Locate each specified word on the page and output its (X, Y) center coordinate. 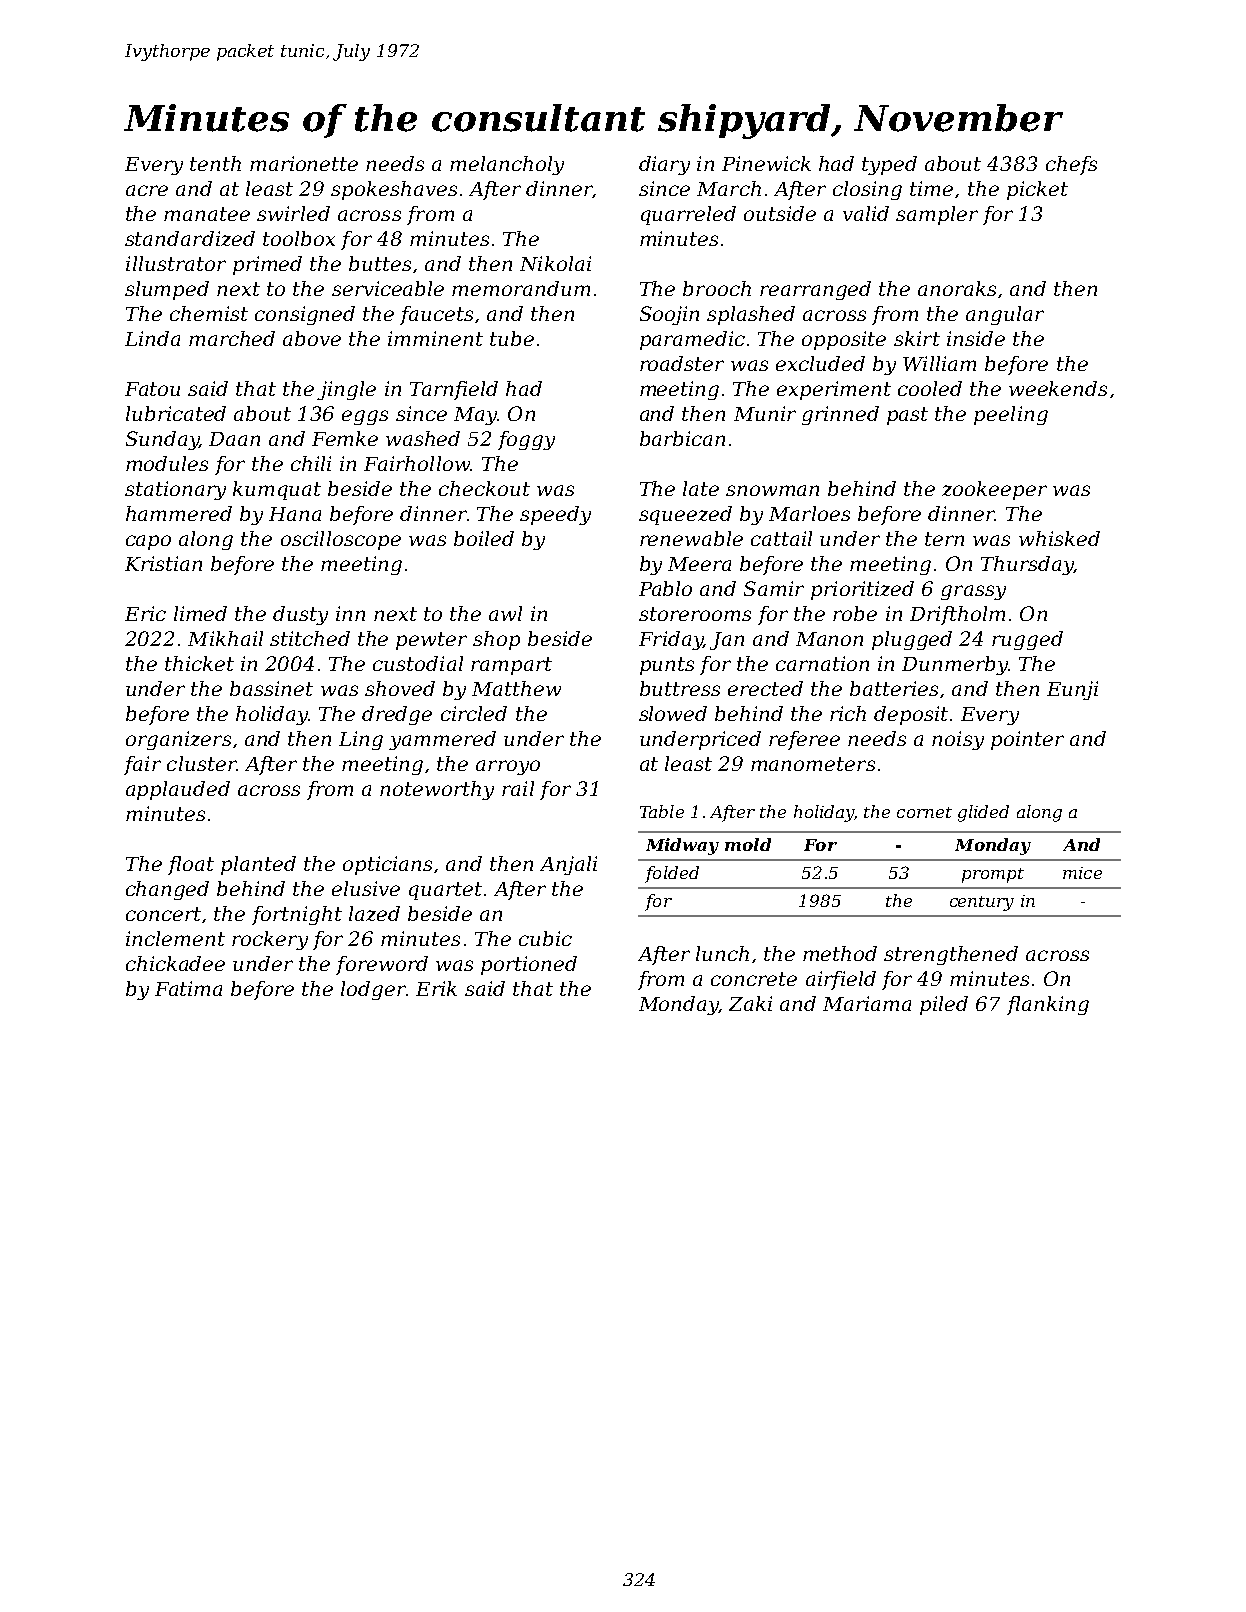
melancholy (507, 165)
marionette (304, 163)
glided (983, 813)
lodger (373, 990)
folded (672, 874)
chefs (1071, 165)
